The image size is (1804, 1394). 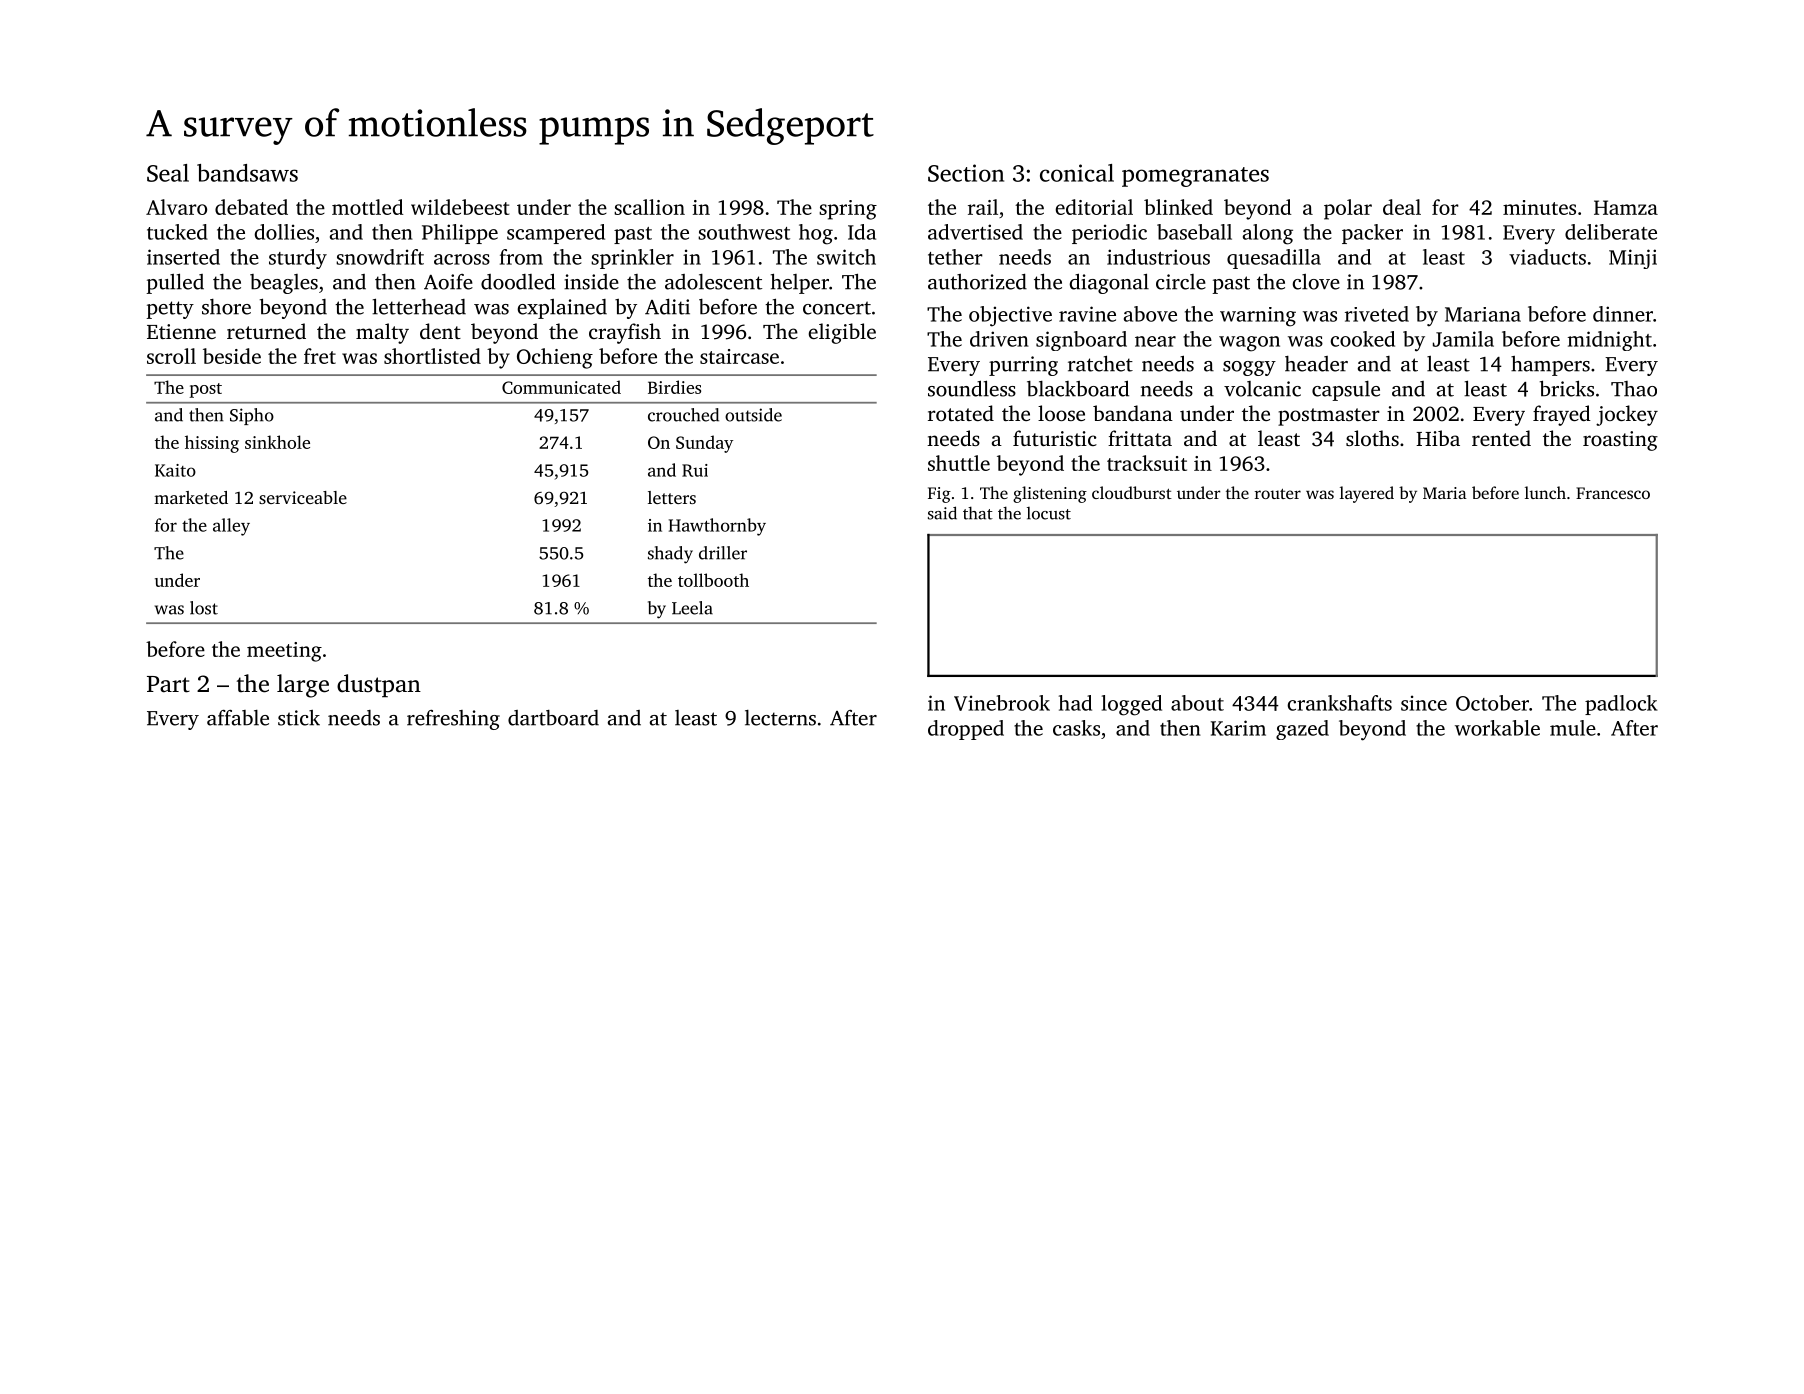 I want to click on rotated, so click(x=961, y=413).
